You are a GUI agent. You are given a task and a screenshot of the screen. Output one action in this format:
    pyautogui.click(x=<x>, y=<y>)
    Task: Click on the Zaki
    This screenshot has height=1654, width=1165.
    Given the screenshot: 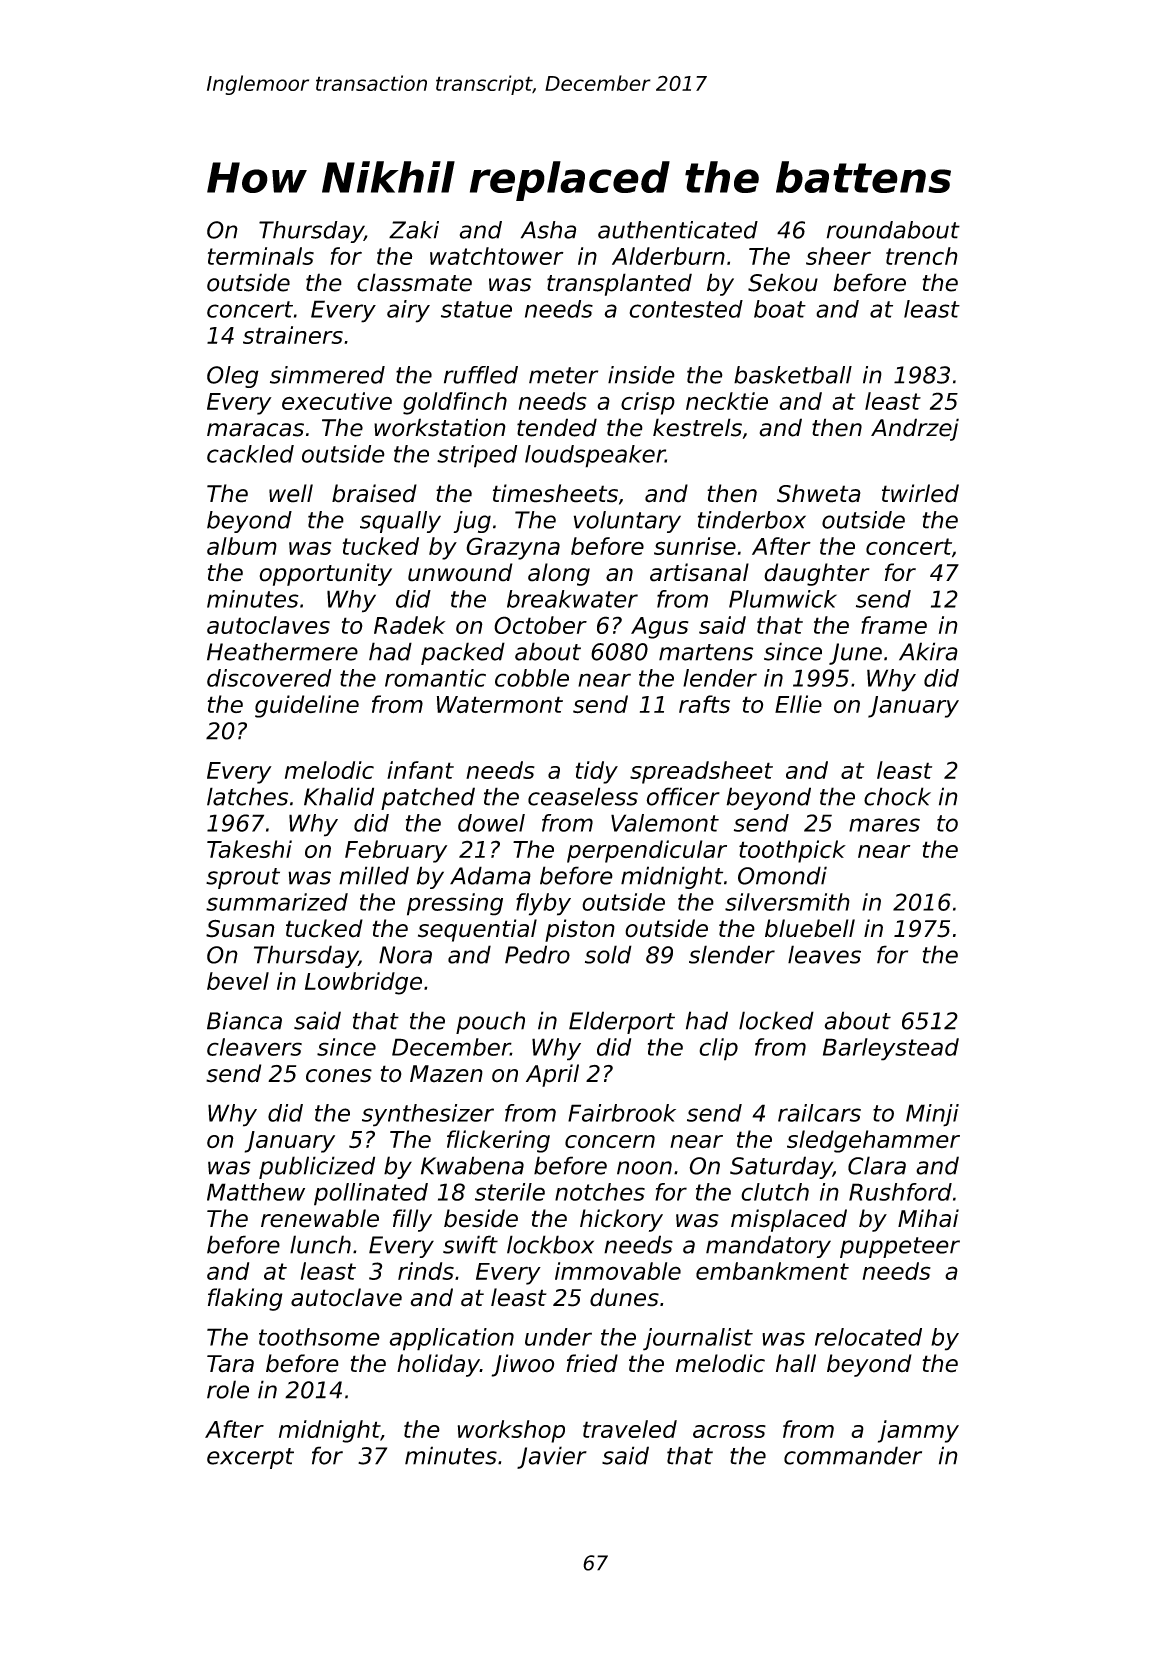 What is the action you would take?
    pyautogui.click(x=414, y=230)
